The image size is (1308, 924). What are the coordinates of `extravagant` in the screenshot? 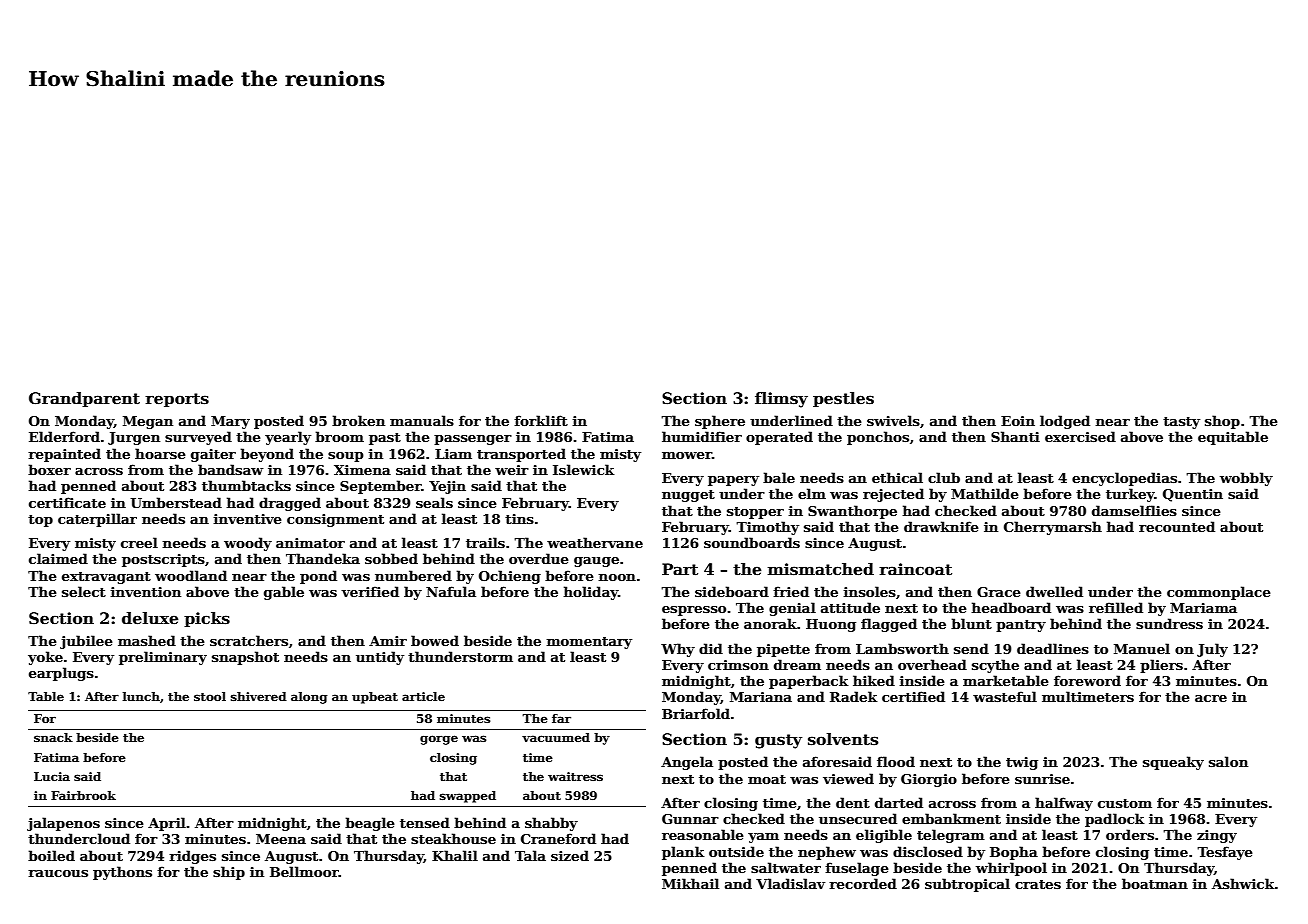 It's located at (106, 578).
